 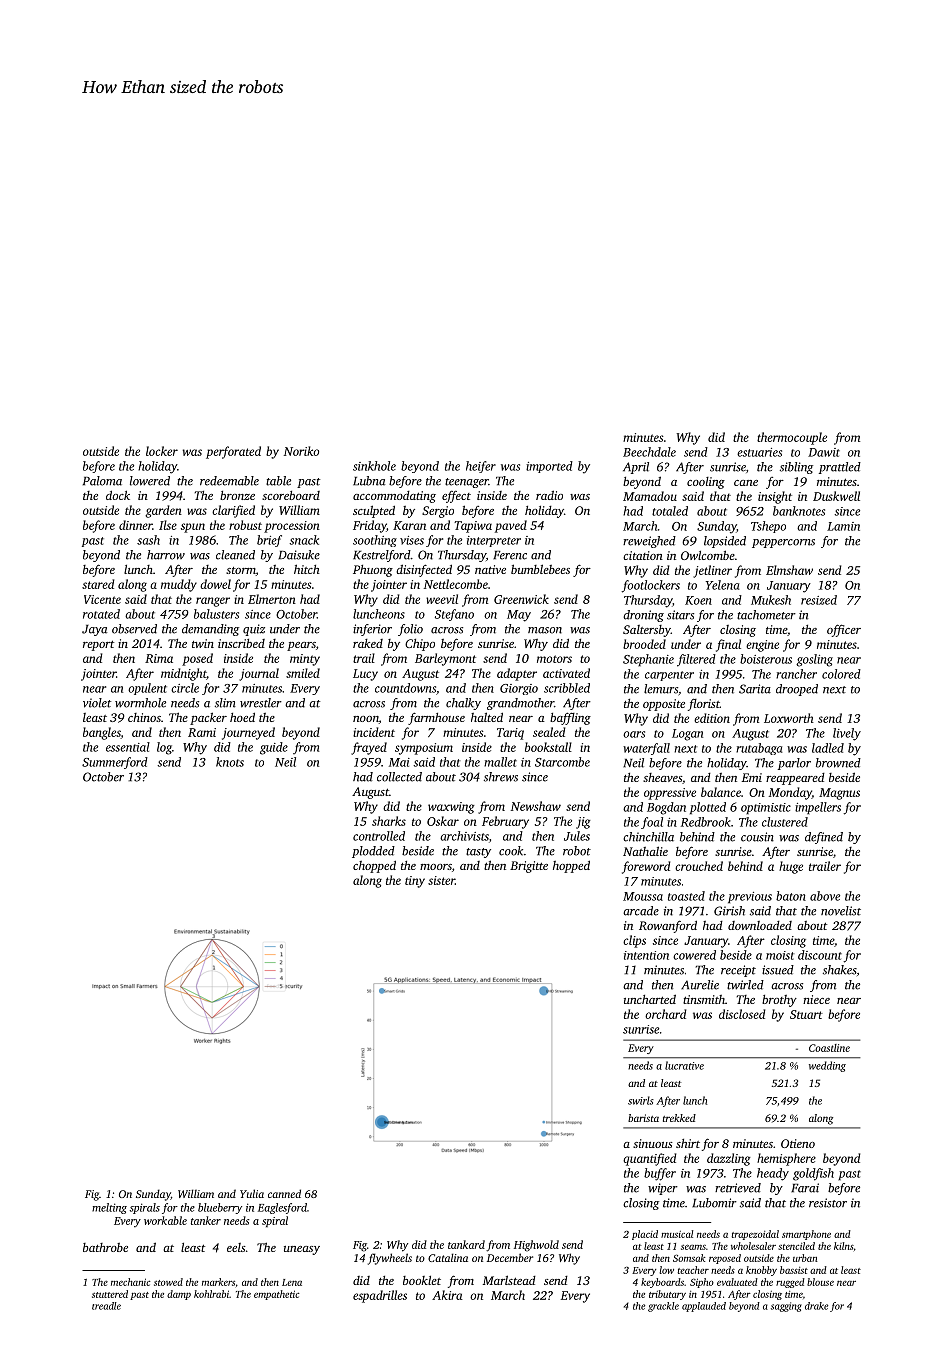 I want to click on orchard, so click(x=666, y=1014).
